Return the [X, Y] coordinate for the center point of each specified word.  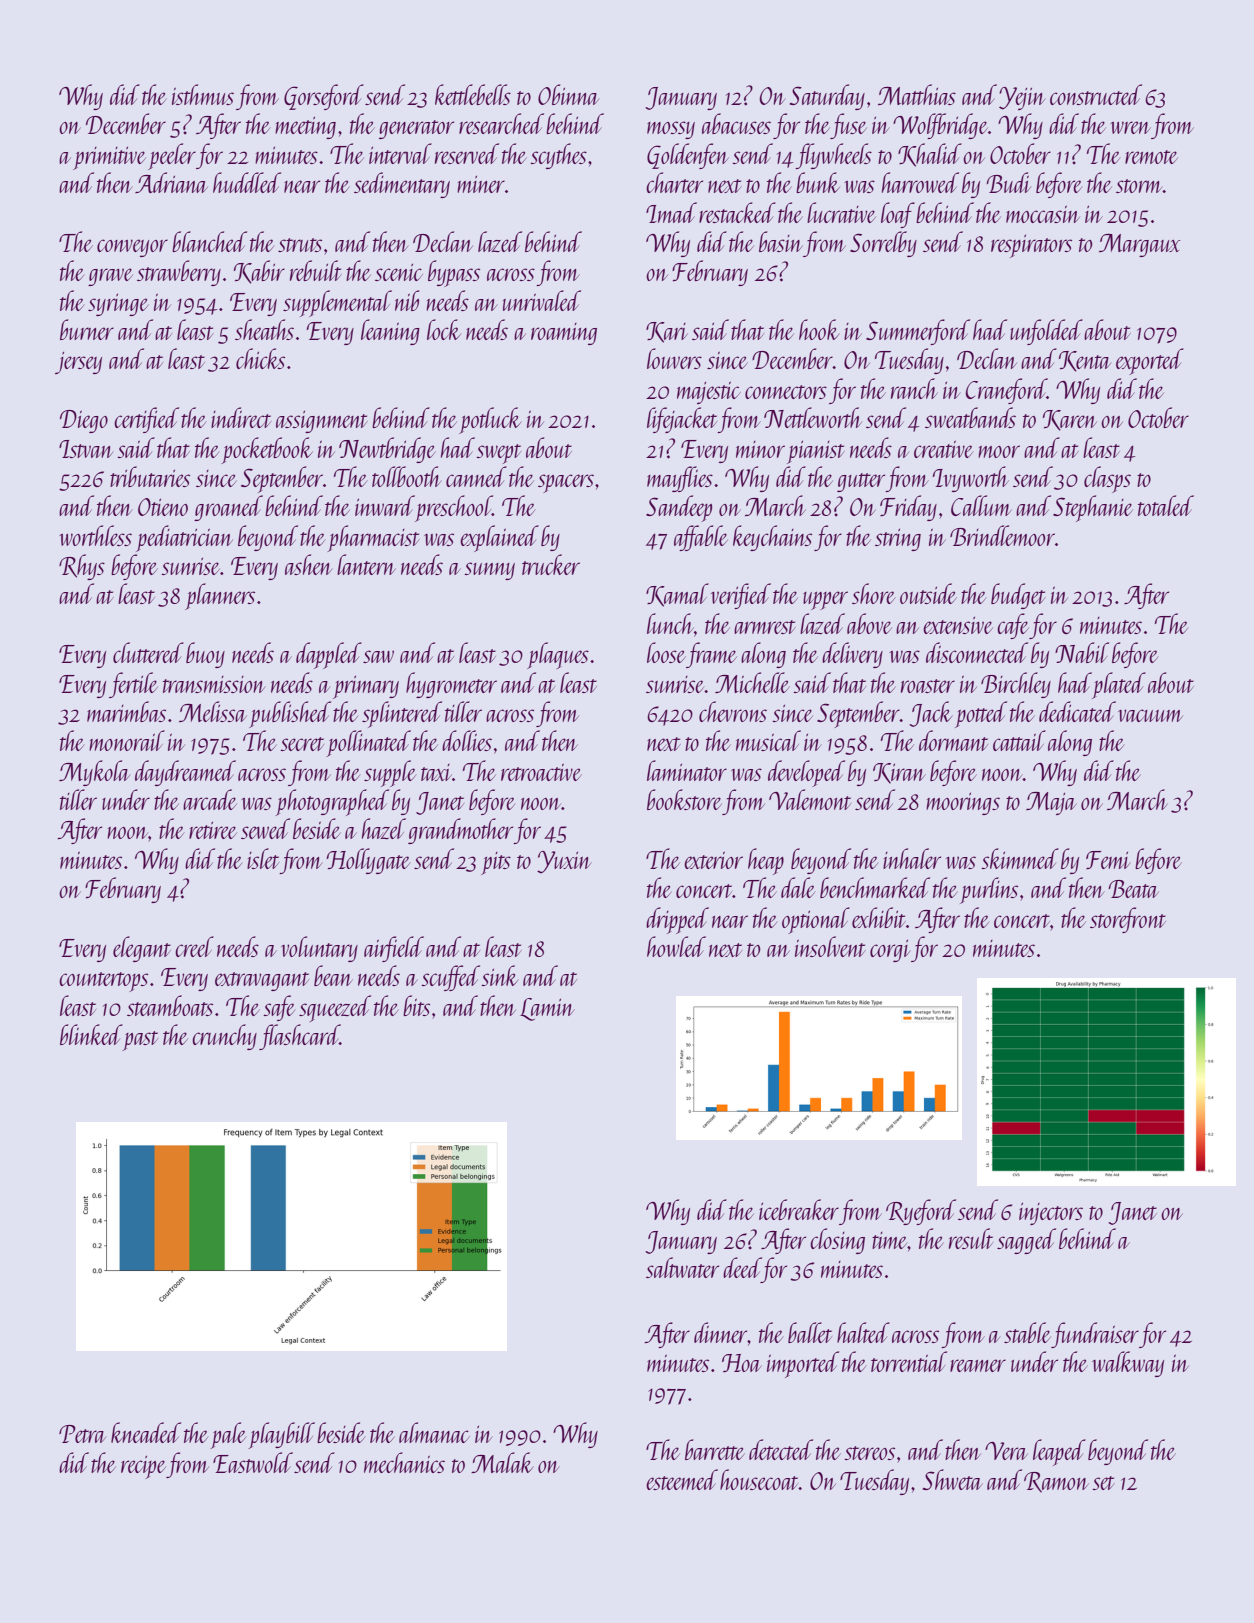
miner [481, 184]
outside [928, 593]
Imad [671, 212]
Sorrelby [883, 244]
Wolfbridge [940, 126]
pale [228, 1435]
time [890, 1240]
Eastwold [253, 1462]
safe [279, 1008]
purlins [989, 890]
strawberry [179, 273]
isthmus [203, 94]
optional [816, 920]
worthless [95, 535]
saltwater [682, 1267]
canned [476, 476]
